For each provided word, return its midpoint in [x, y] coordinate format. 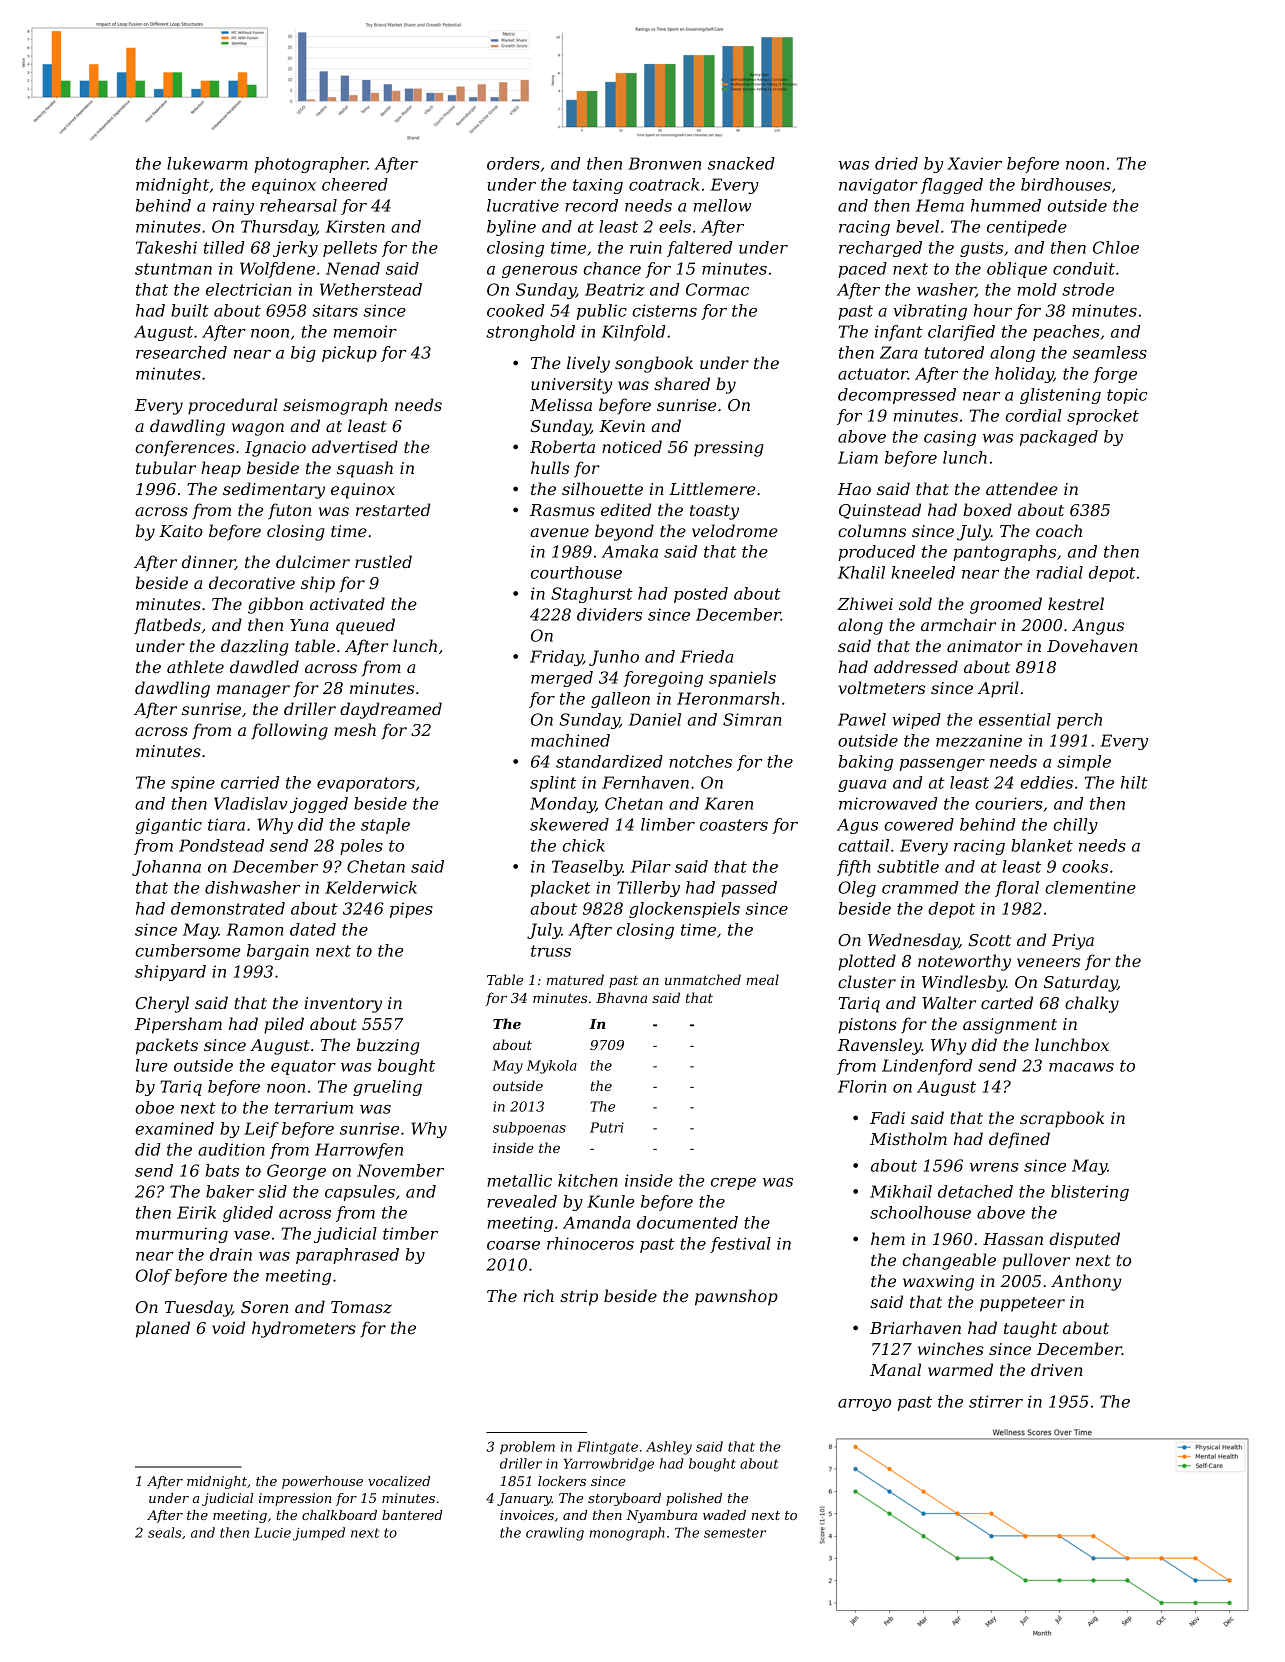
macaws [1081, 1067]
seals [165, 1532]
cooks [1085, 866]
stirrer [996, 1401]
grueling [387, 1088]
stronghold [530, 333]
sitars [335, 310]
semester [735, 1533]
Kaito [181, 531]
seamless [1110, 352]
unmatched [703, 979]
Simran [752, 719]
